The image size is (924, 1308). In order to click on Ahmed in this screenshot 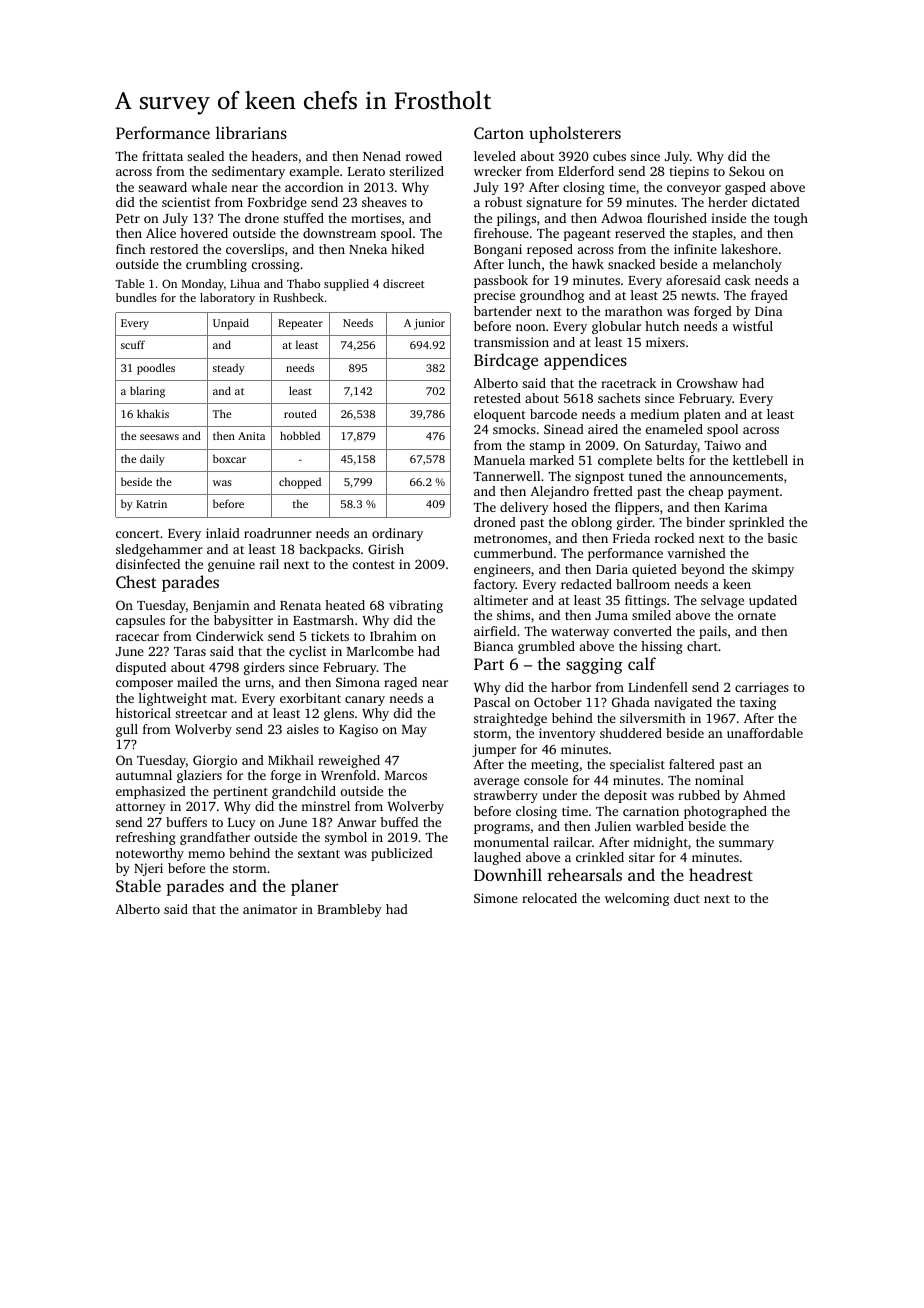, I will do `click(764, 795)`.
